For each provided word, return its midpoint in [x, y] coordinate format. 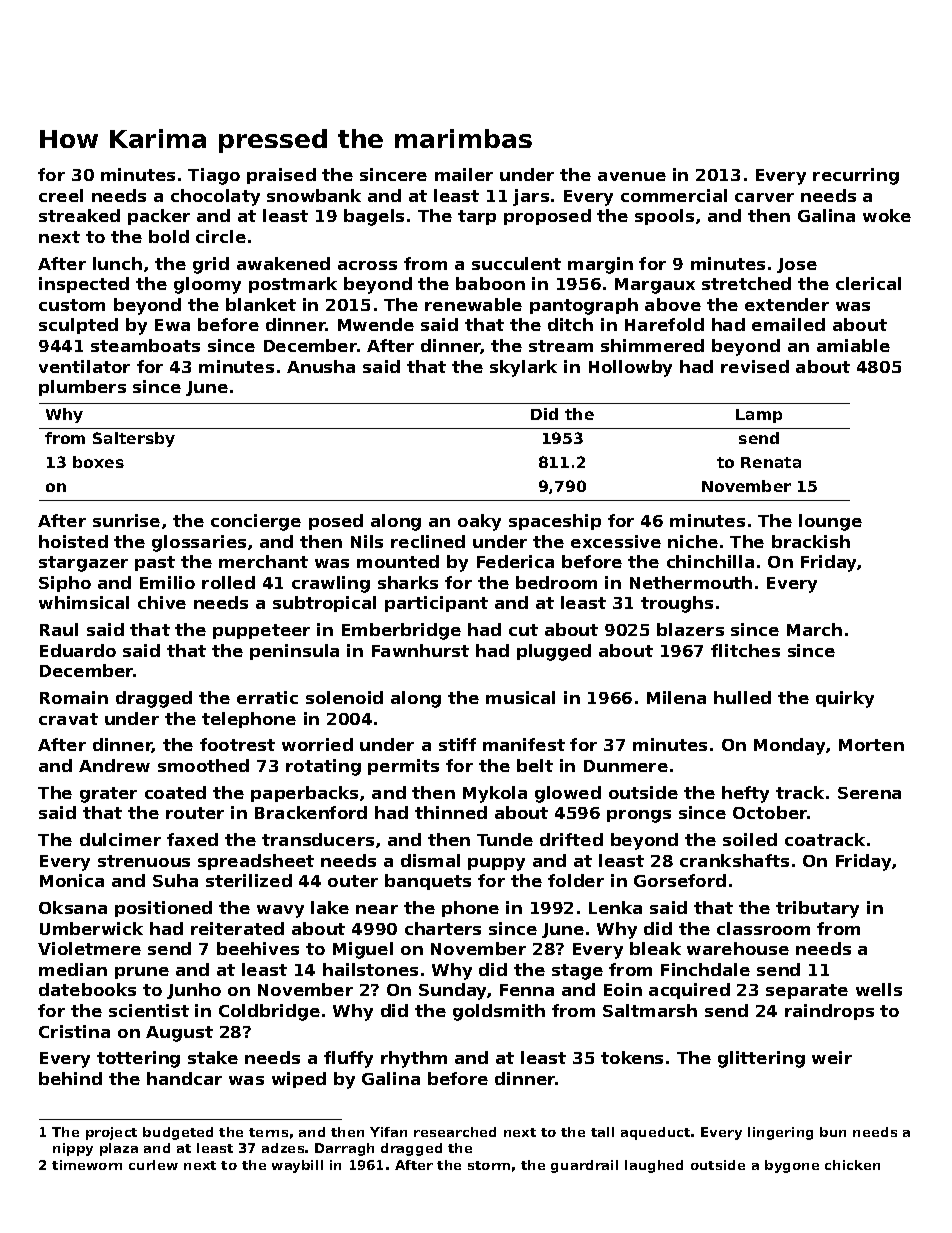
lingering [780, 1133]
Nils [367, 541]
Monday [789, 746]
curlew [153, 1165]
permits [403, 767]
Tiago [214, 176]
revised [755, 366]
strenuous [144, 861]
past [155, 563]
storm [489, 1165]
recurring [856, 176]
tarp [477, 217]
